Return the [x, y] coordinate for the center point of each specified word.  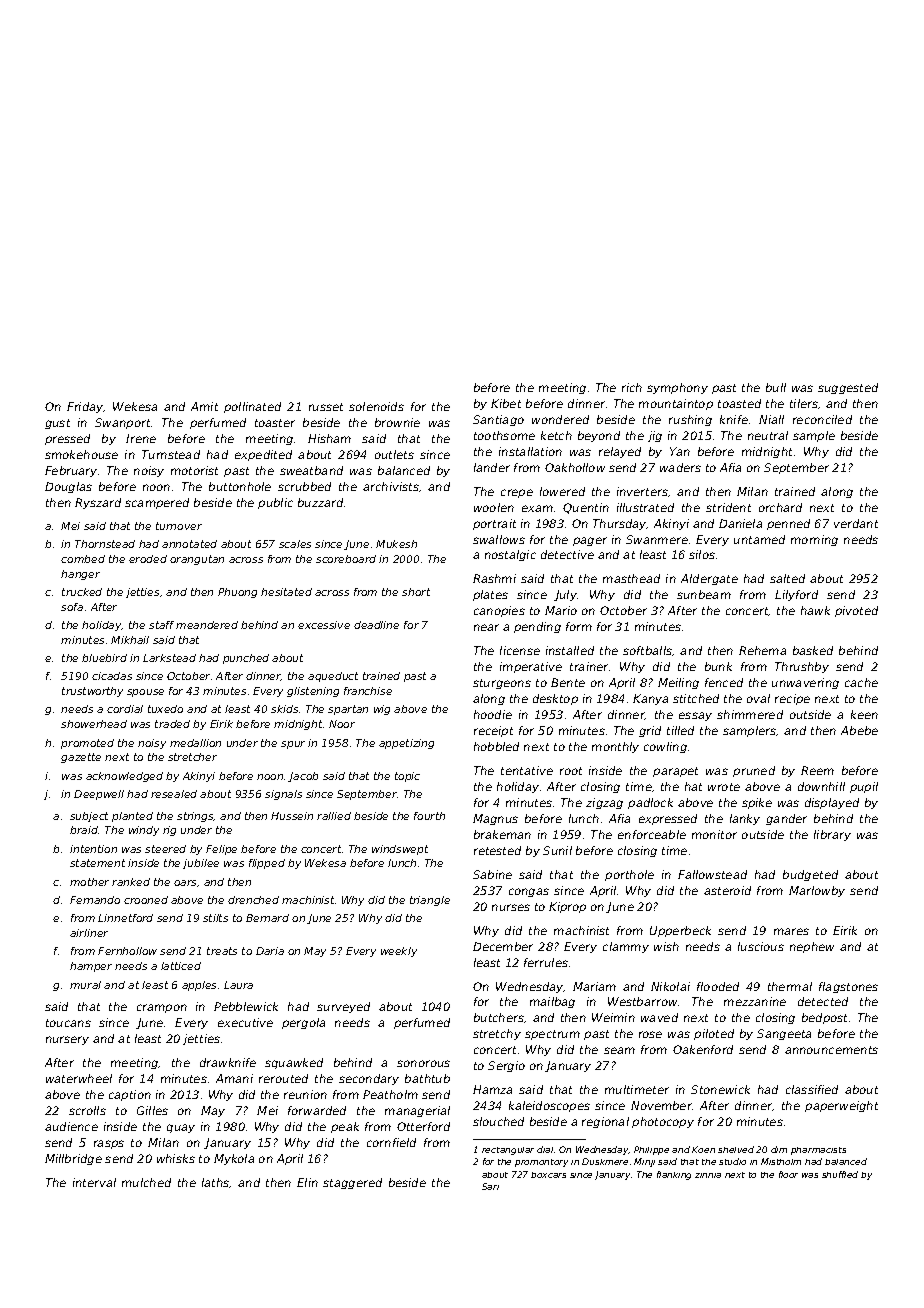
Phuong [237, 593]
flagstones [848, 987]
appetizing [406, 744]
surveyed [343, 1007]
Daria [270, 951]
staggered [352, 1183]
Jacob [303, 777]
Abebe [859, 730]
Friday [85, 407]
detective [567, 554]
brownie [397, 422]
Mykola [234, 1159]
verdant [856, 523]
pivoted [856, 611]
